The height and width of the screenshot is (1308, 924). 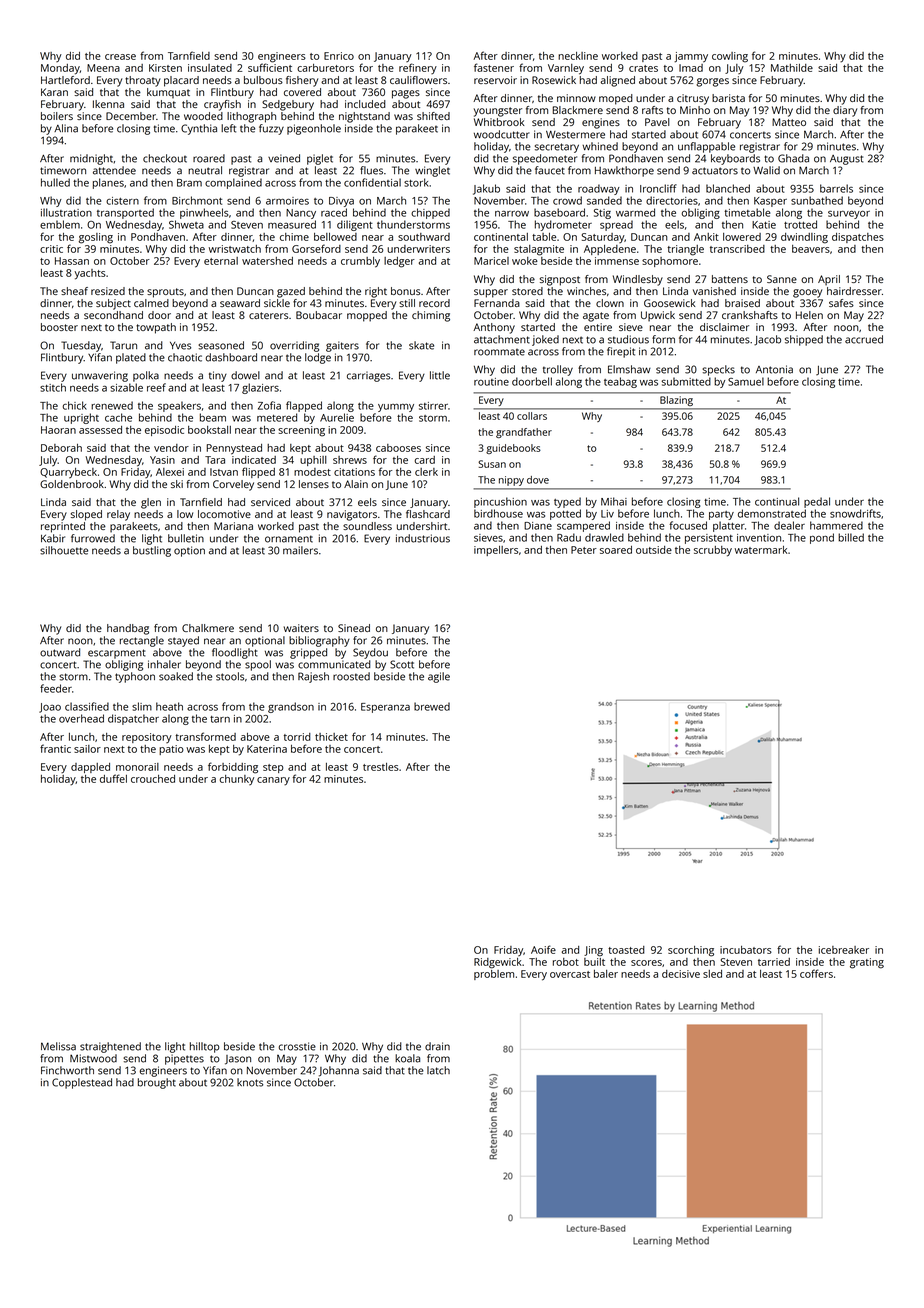 What do you see at coordinates (746, 950) in the screenshot?
I see `incubators` at bounding box center [746, 950].
